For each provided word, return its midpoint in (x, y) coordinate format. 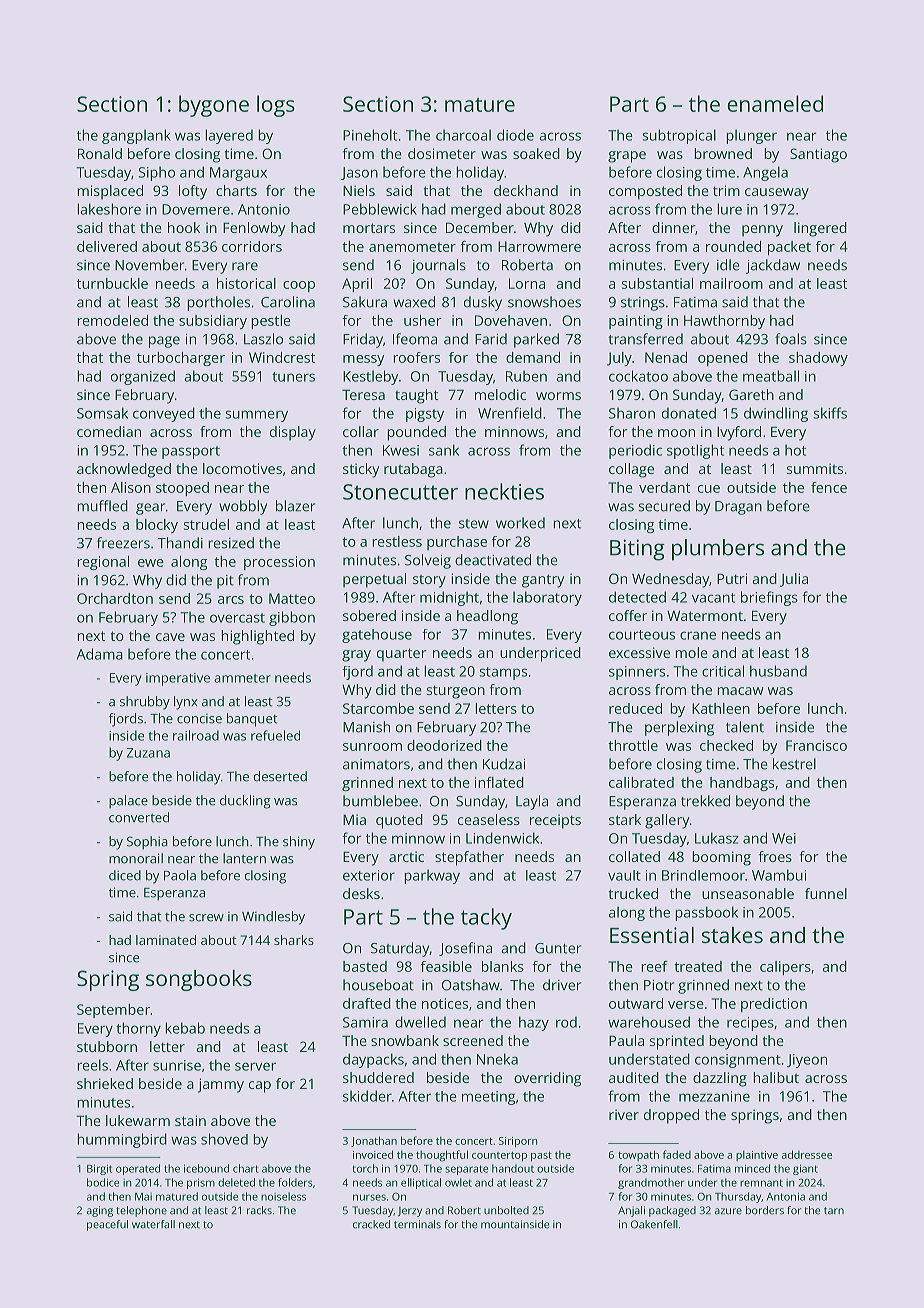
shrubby (145, 703)
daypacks (373, 1060)
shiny (299, 843)
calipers (785, 968)
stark (625, 819)
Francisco (816, 745)
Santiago (818, 155)
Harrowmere (539, 246)
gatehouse (377, 636)
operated (138, 1169)
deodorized (444, 745)
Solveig (428, 561)
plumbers (718, 550)
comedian (109, 431)
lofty (193, 192)
